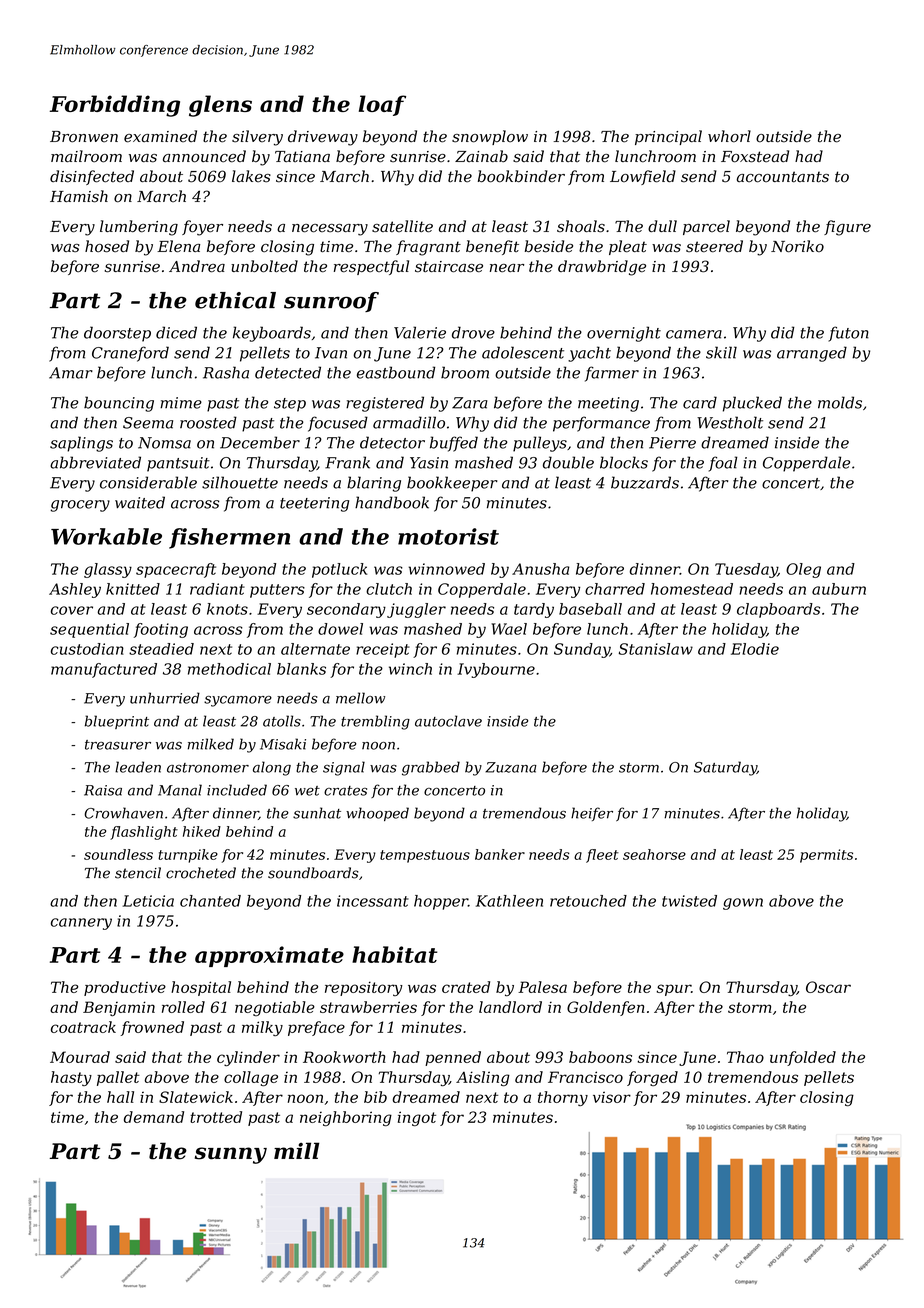 The height and width of the screenshot is (1308, 924). What do you see at coordinates (313, 873) in the screenshot?
I see `soundboards` at bounding box center [313, 873].
